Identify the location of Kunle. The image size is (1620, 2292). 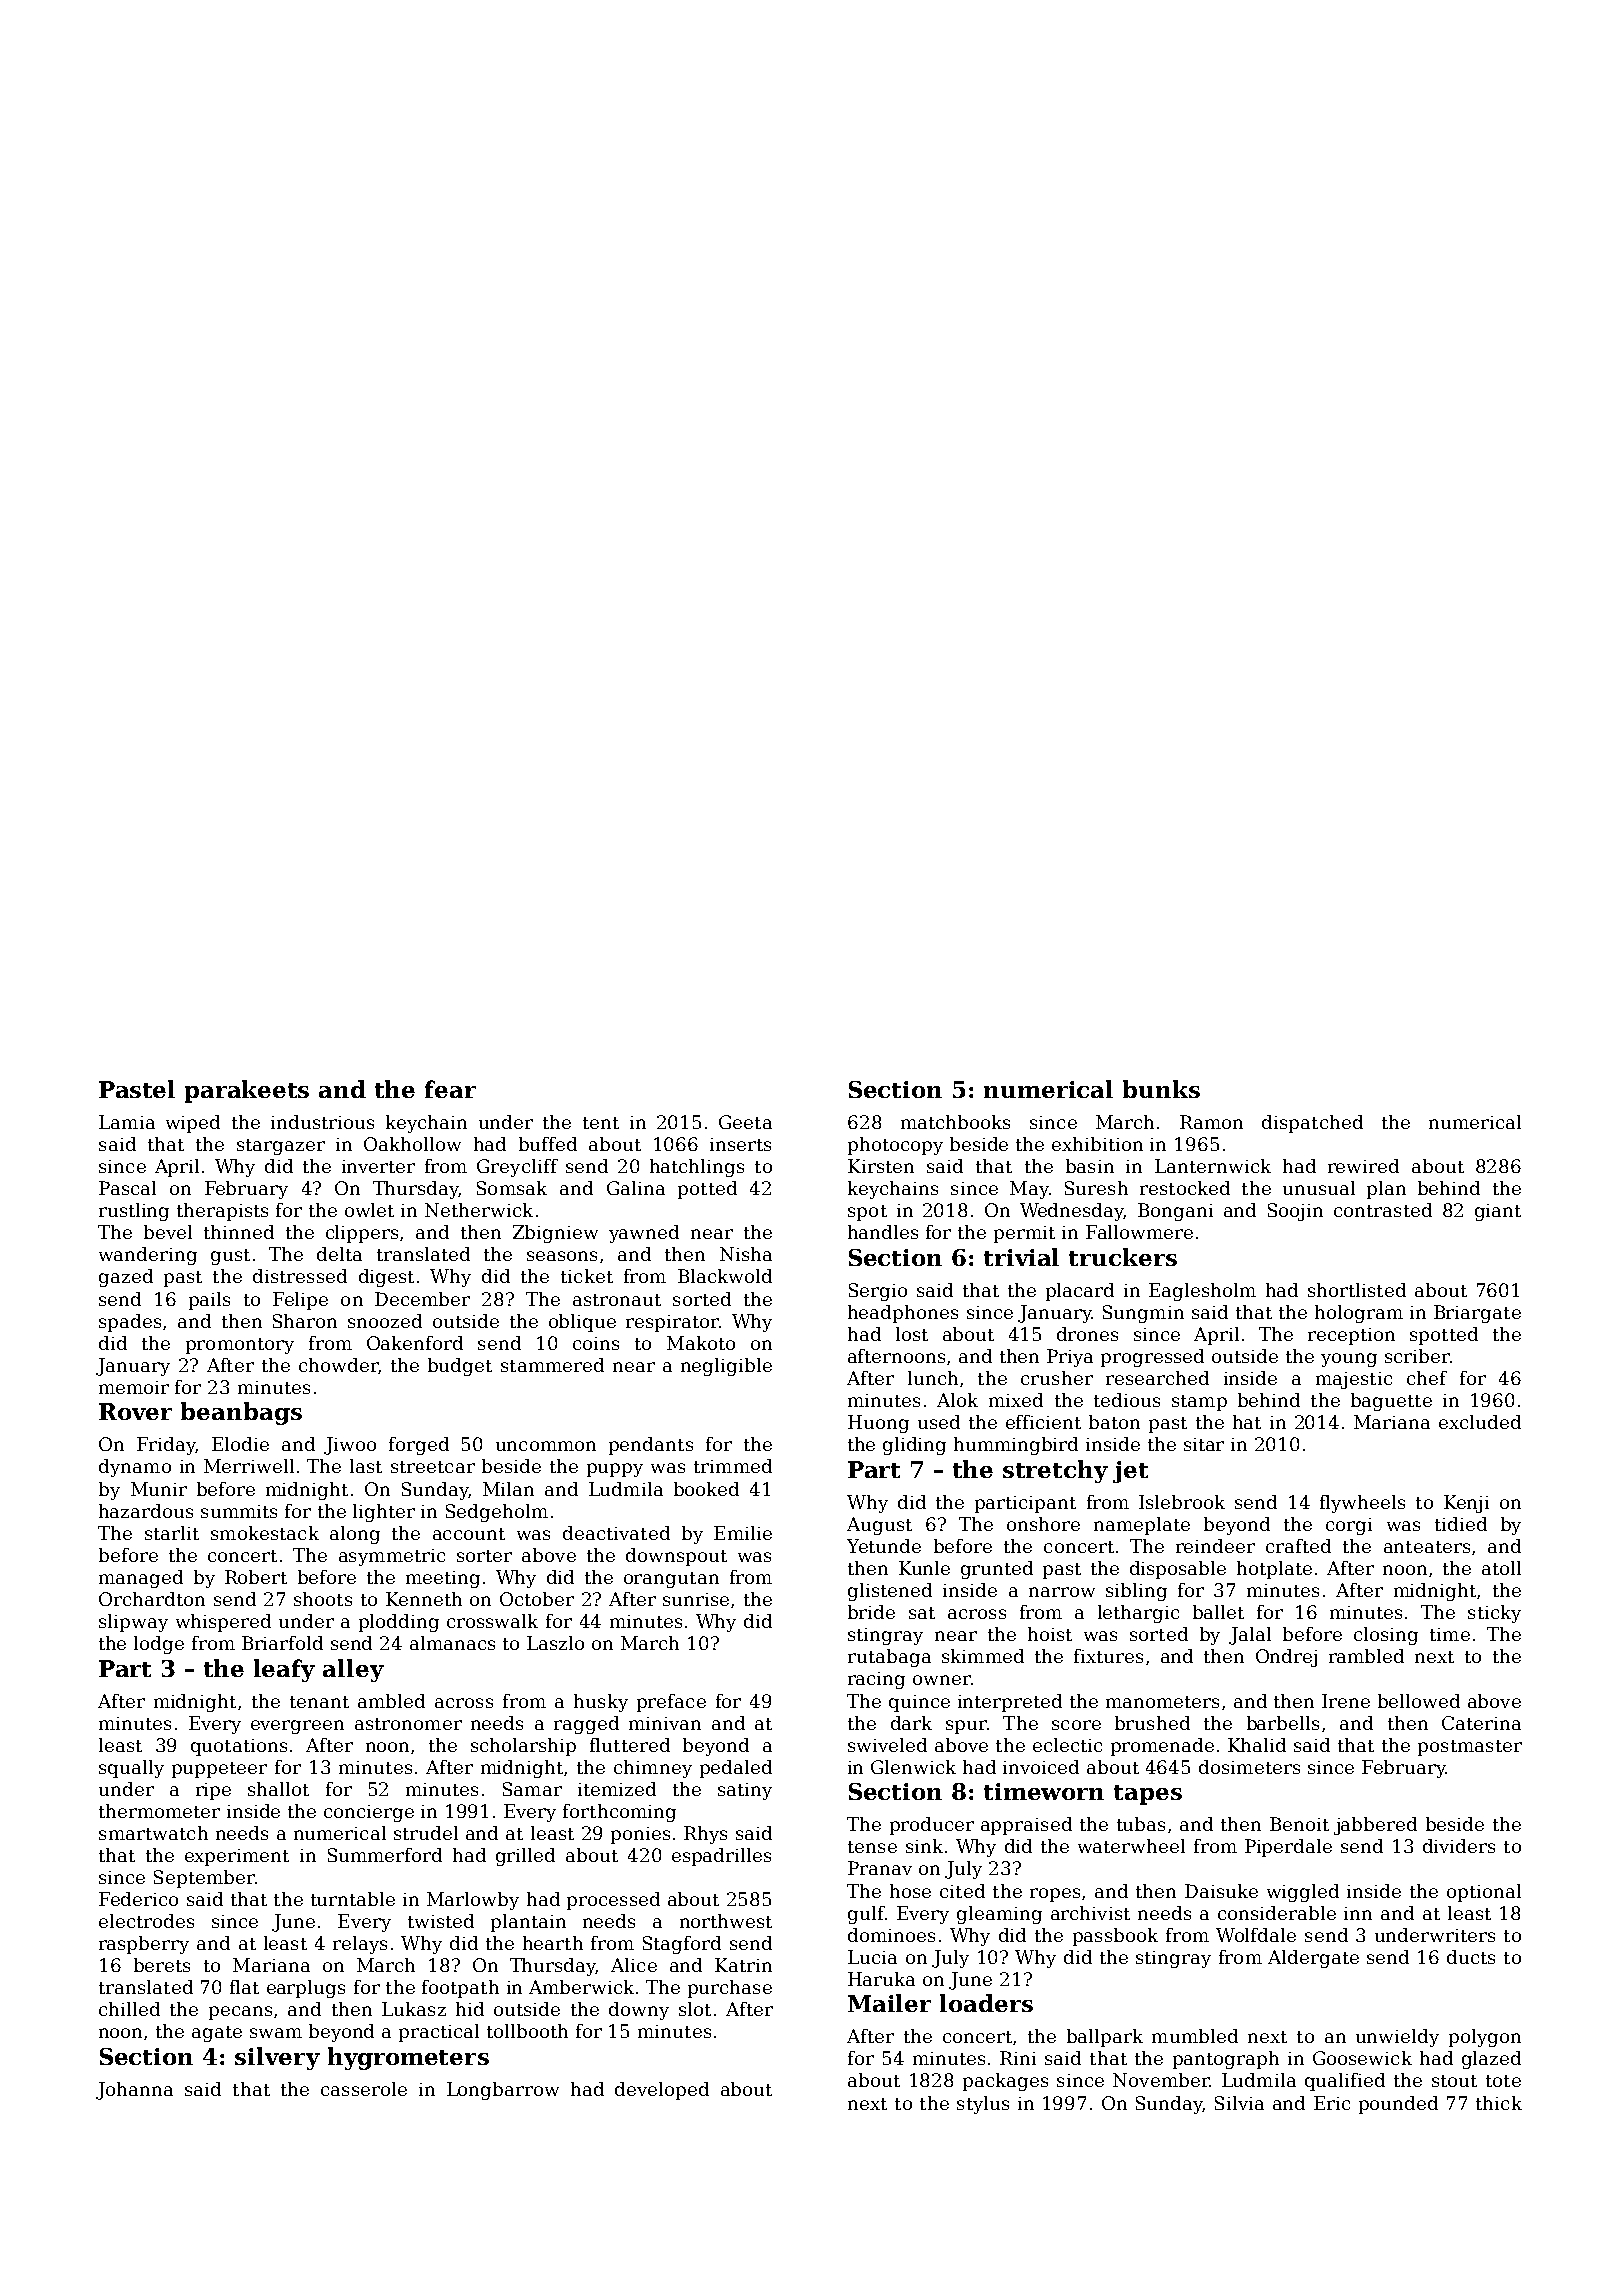
(924, 1568).
